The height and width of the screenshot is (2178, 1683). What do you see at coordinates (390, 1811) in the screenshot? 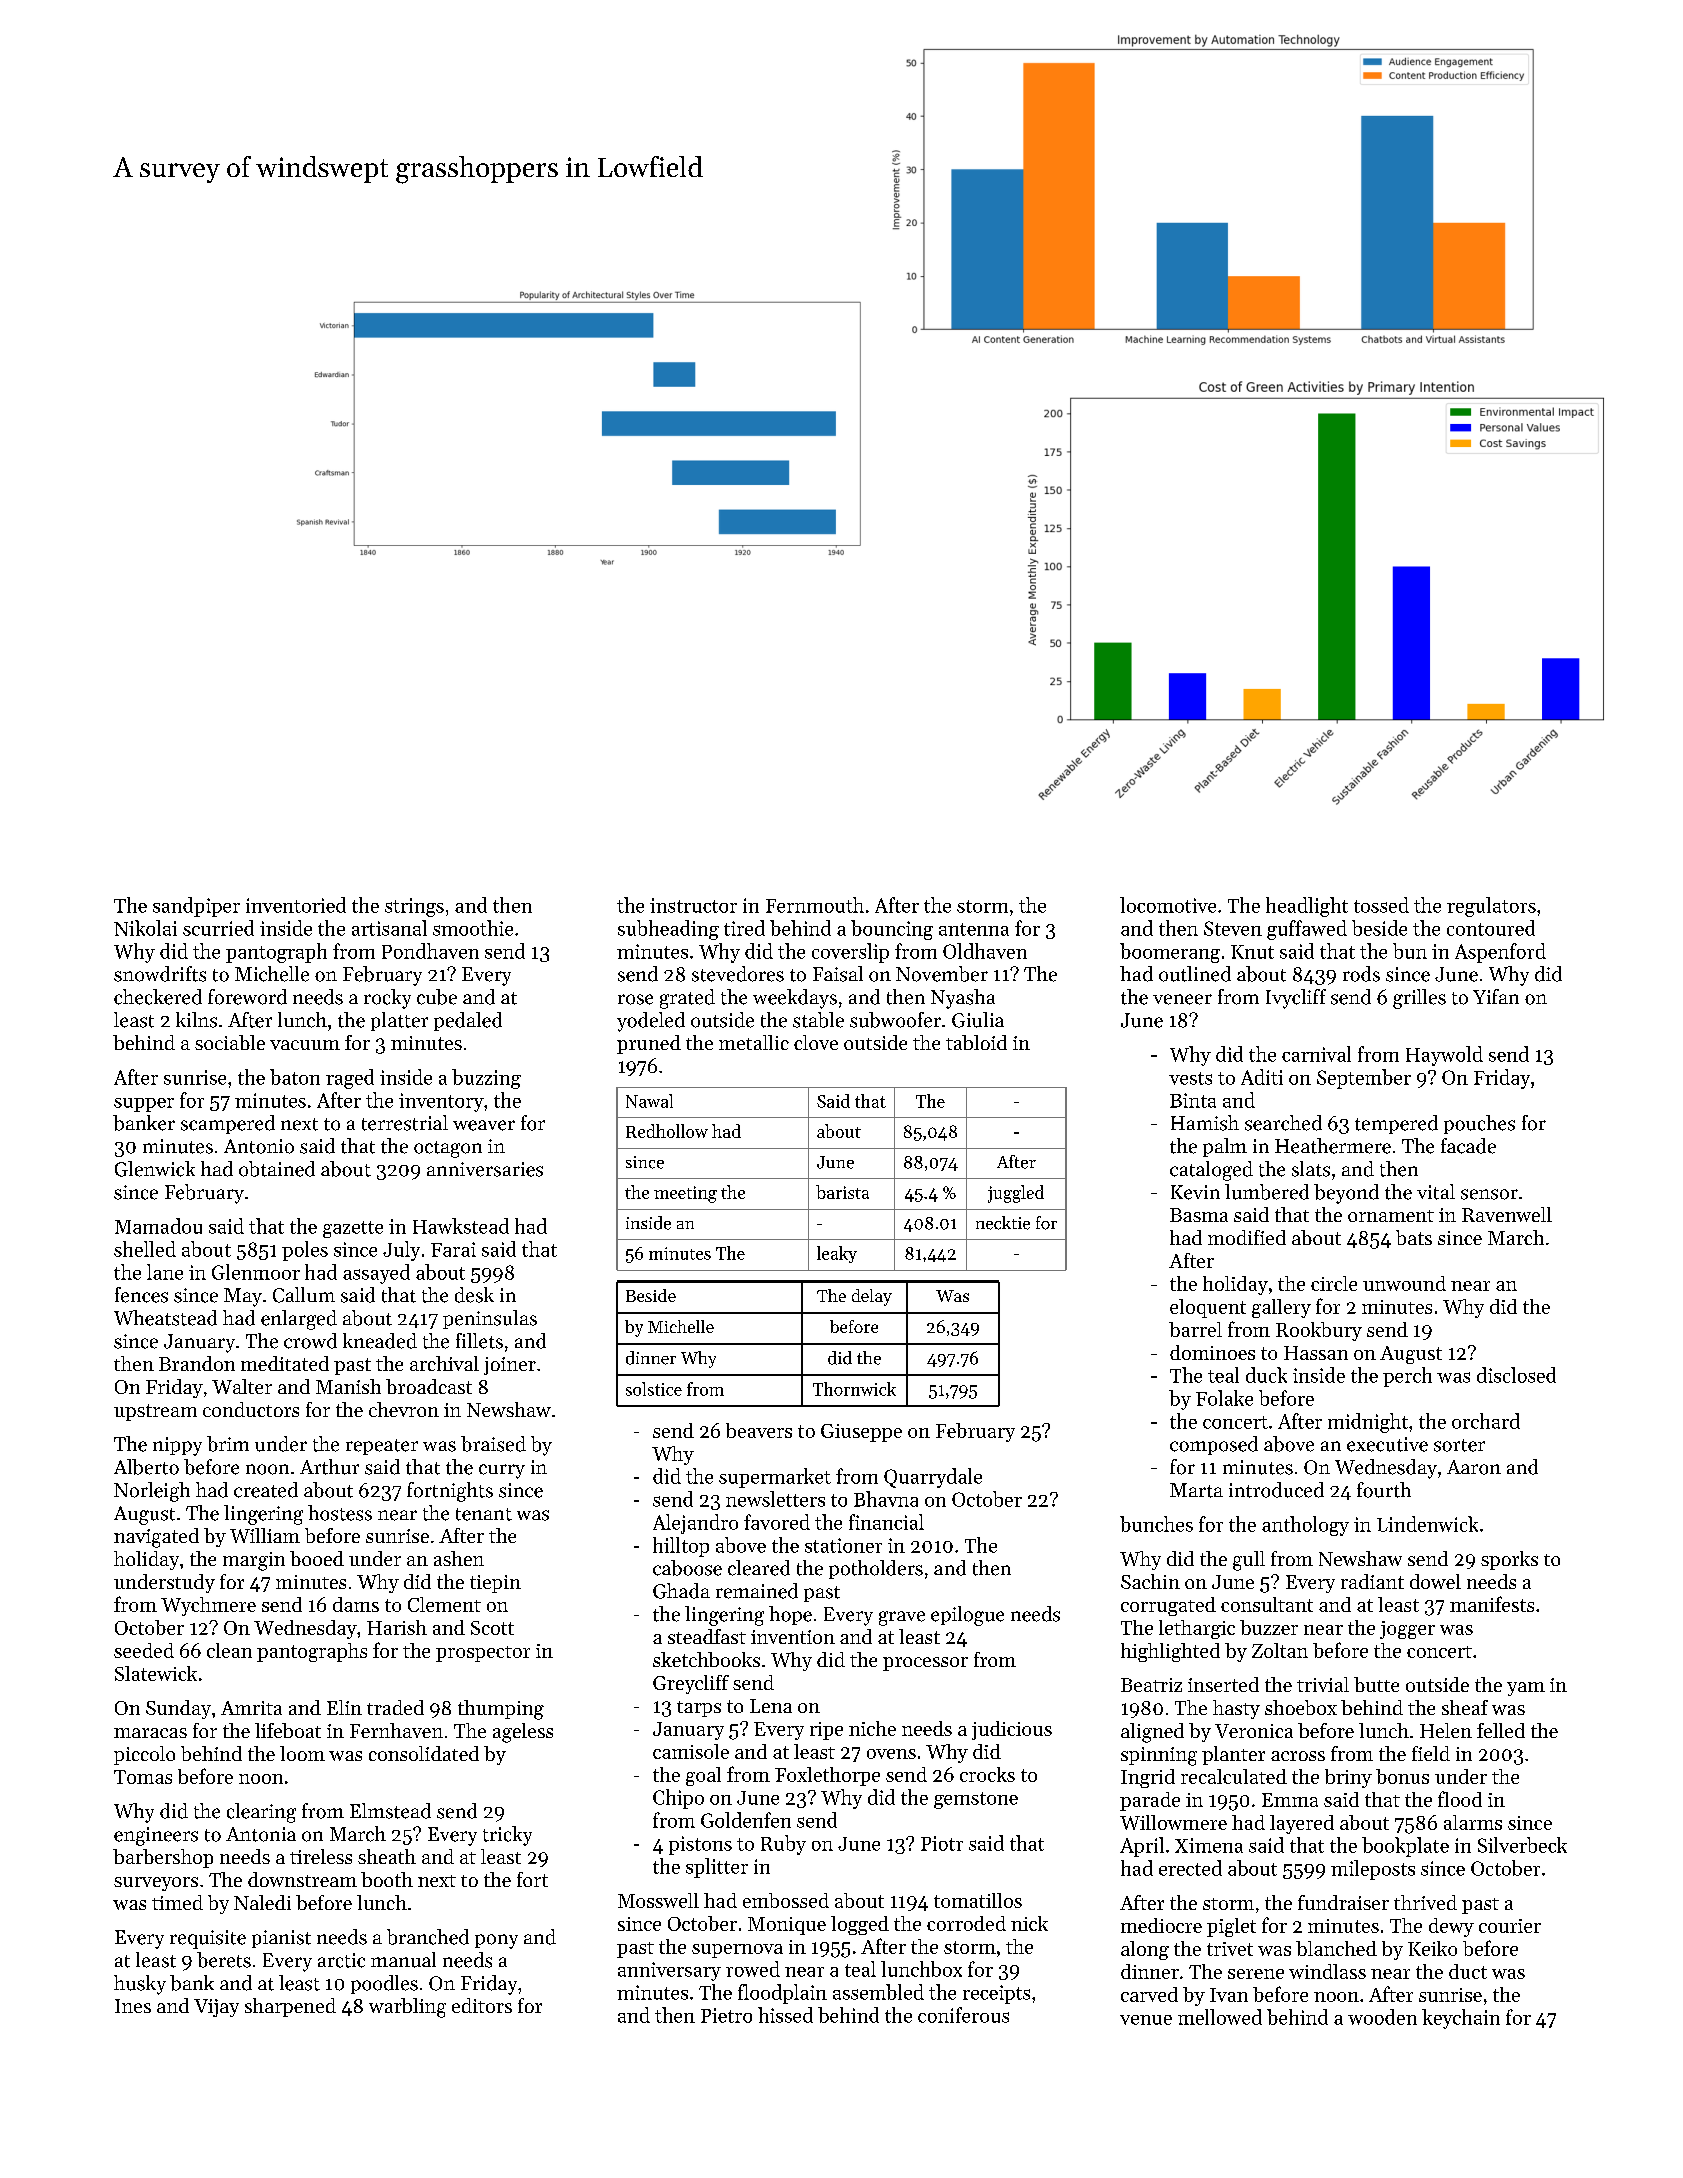
I see `Elmstead` at bounding box center [390, 1811].
